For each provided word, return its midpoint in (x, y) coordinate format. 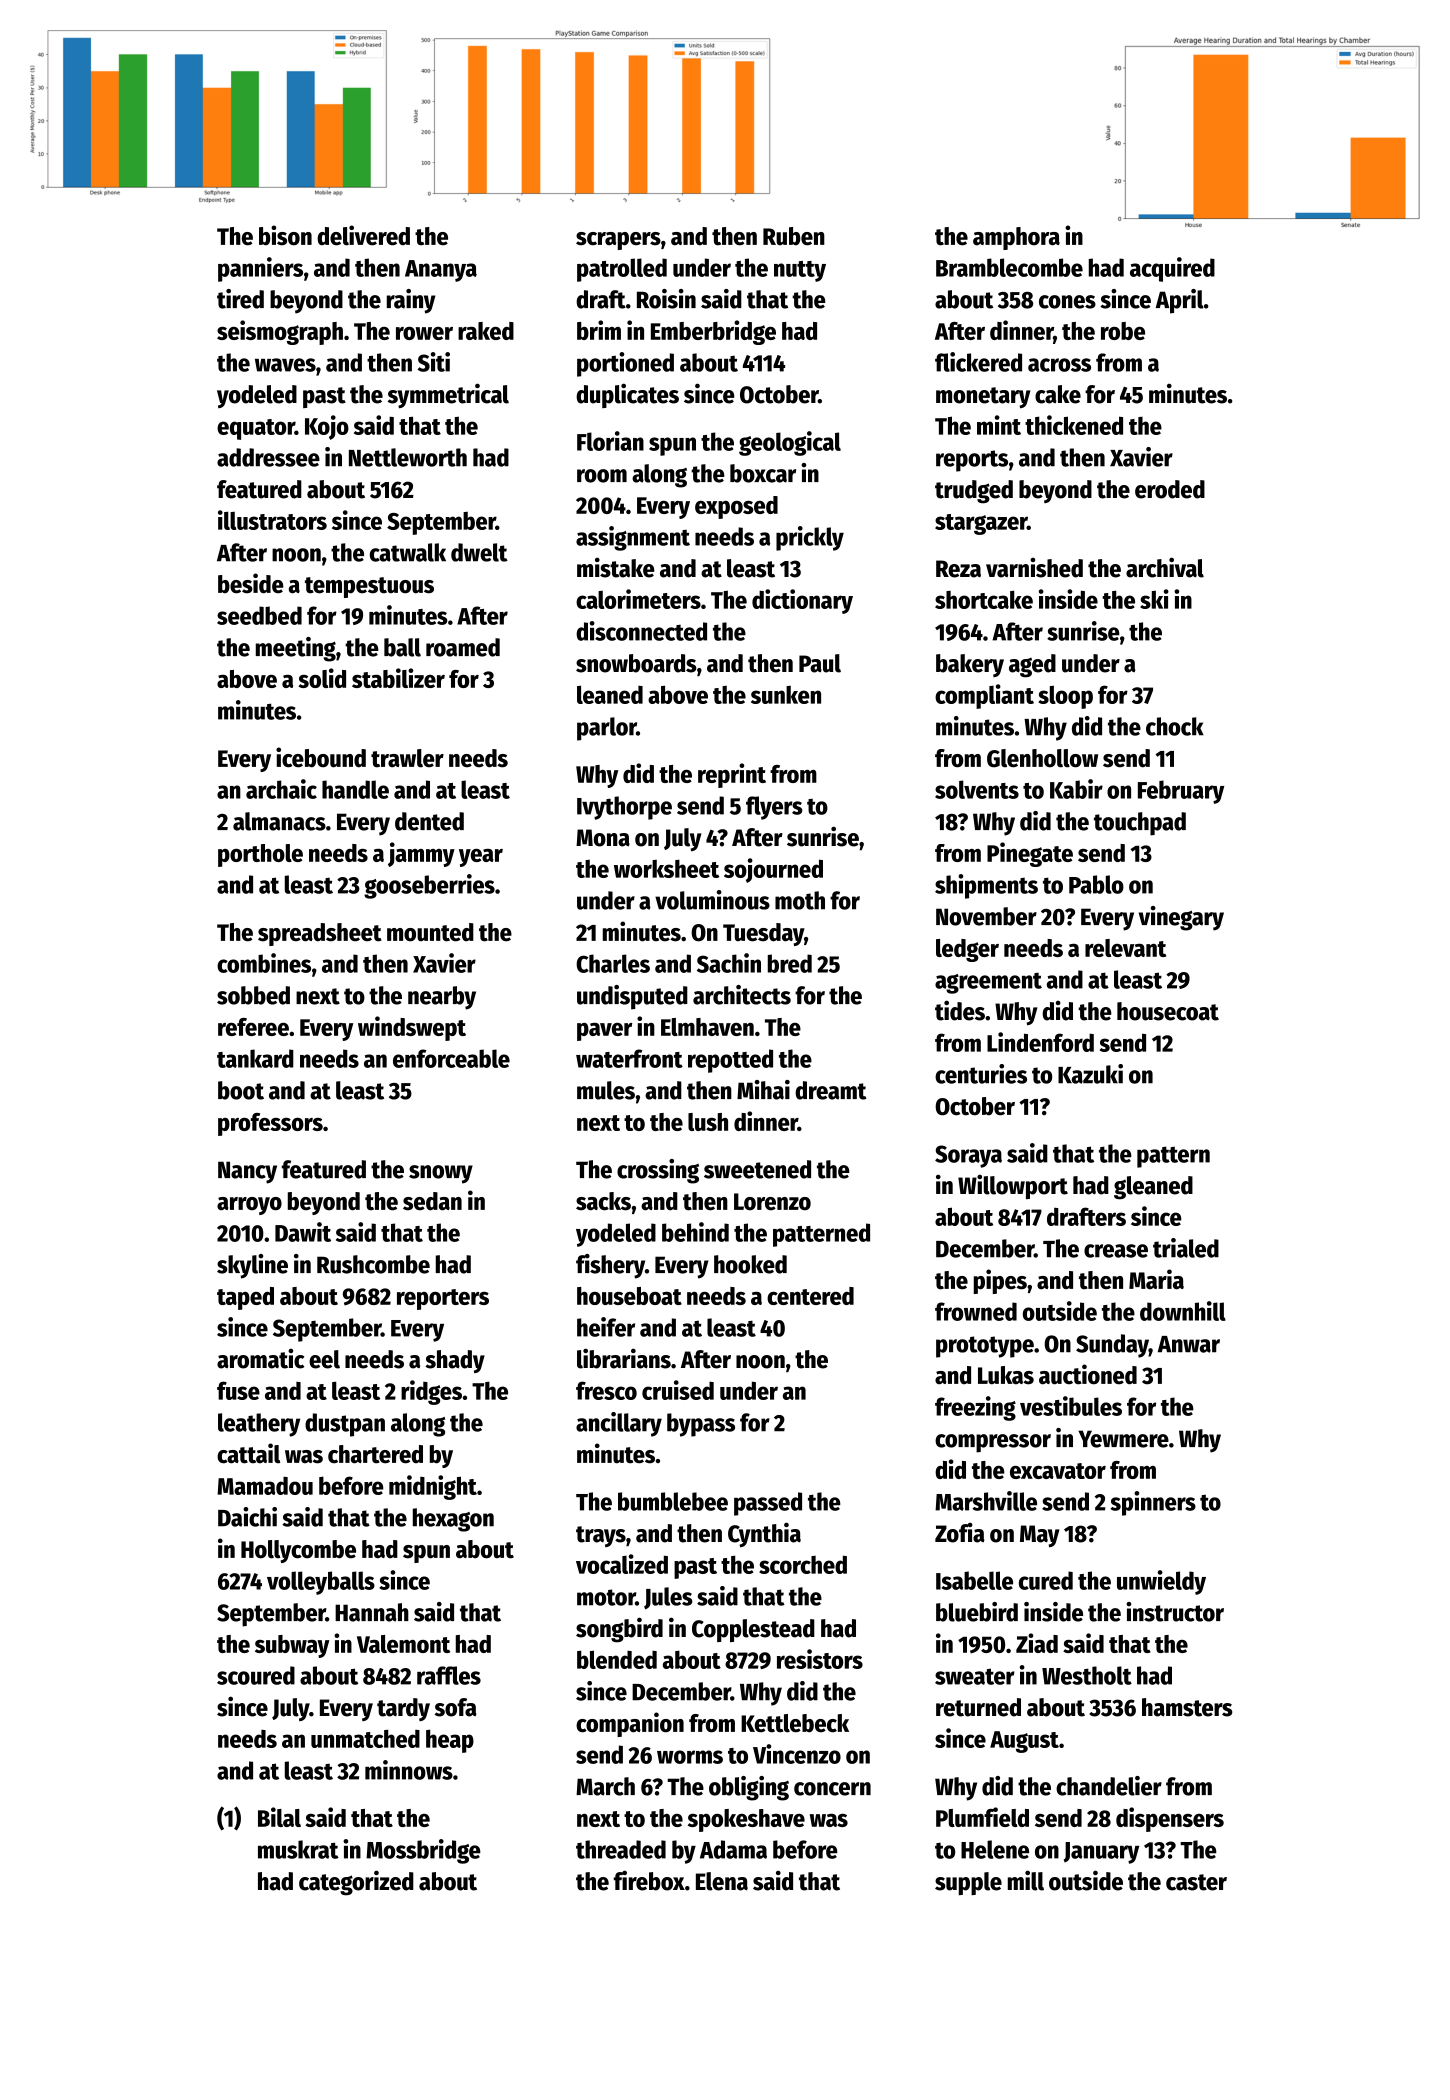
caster (1196, 1882)
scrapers (618, 241)
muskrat (298, 1849)
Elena (722, 1881)
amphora (1016, 238)
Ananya (441, 271)
